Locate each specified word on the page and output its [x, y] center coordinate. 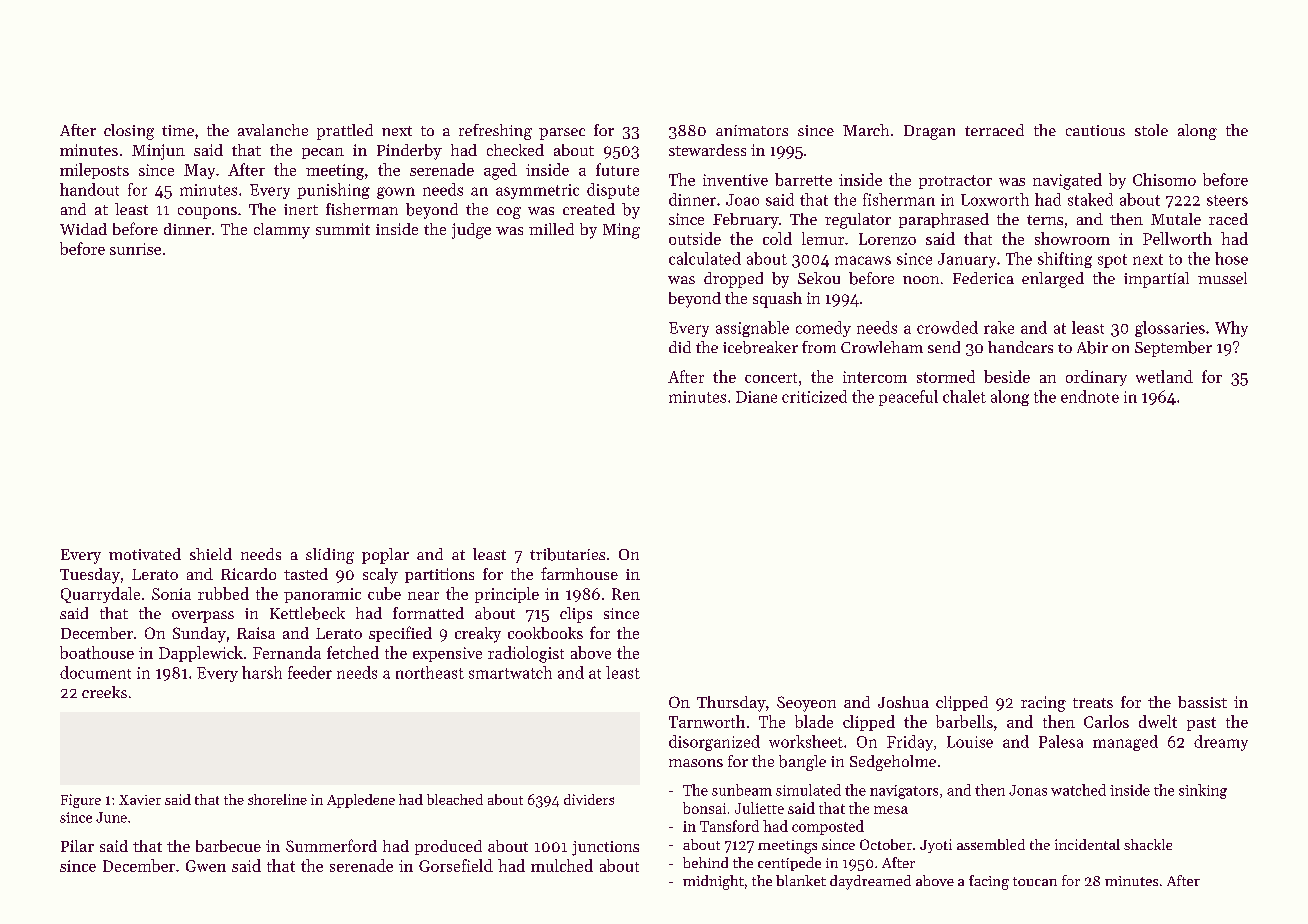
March [866, 130]
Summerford [331, 845]
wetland [1164, 376]
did [680, 347]
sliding [330, 556]
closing [129, 132]
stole [1151, 130]
